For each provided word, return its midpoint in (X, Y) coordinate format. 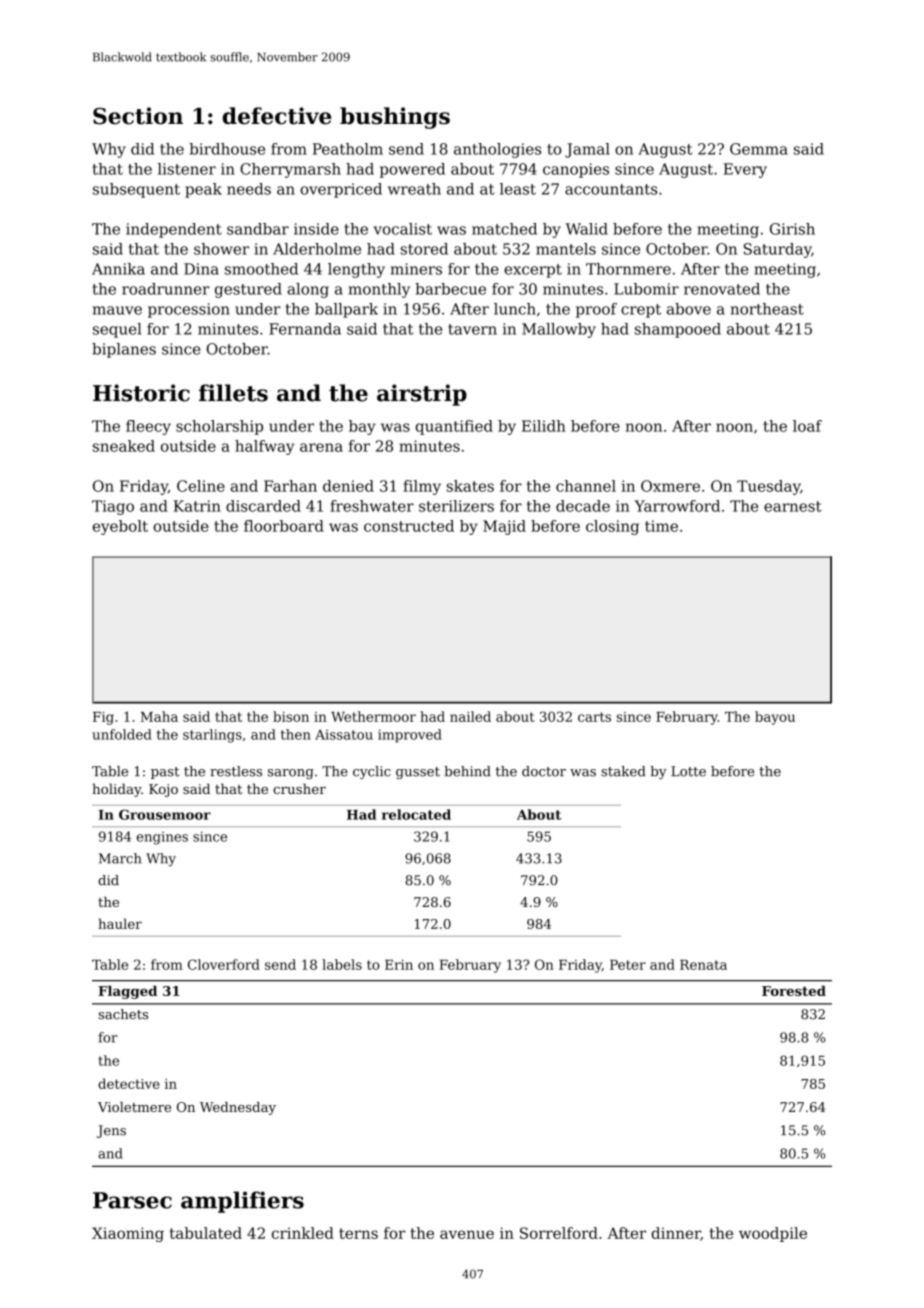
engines (162, 838)
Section (138, 116)
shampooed (678, 330)
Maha (159, 716)
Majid (504, 527)
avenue (467, 1234)
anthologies (497, 150)
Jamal (587, 150)
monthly (379, 290)
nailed (470, 716)
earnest (793, 506)
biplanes (124, 350)
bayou (775, 718)
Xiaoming (128, 1234)
